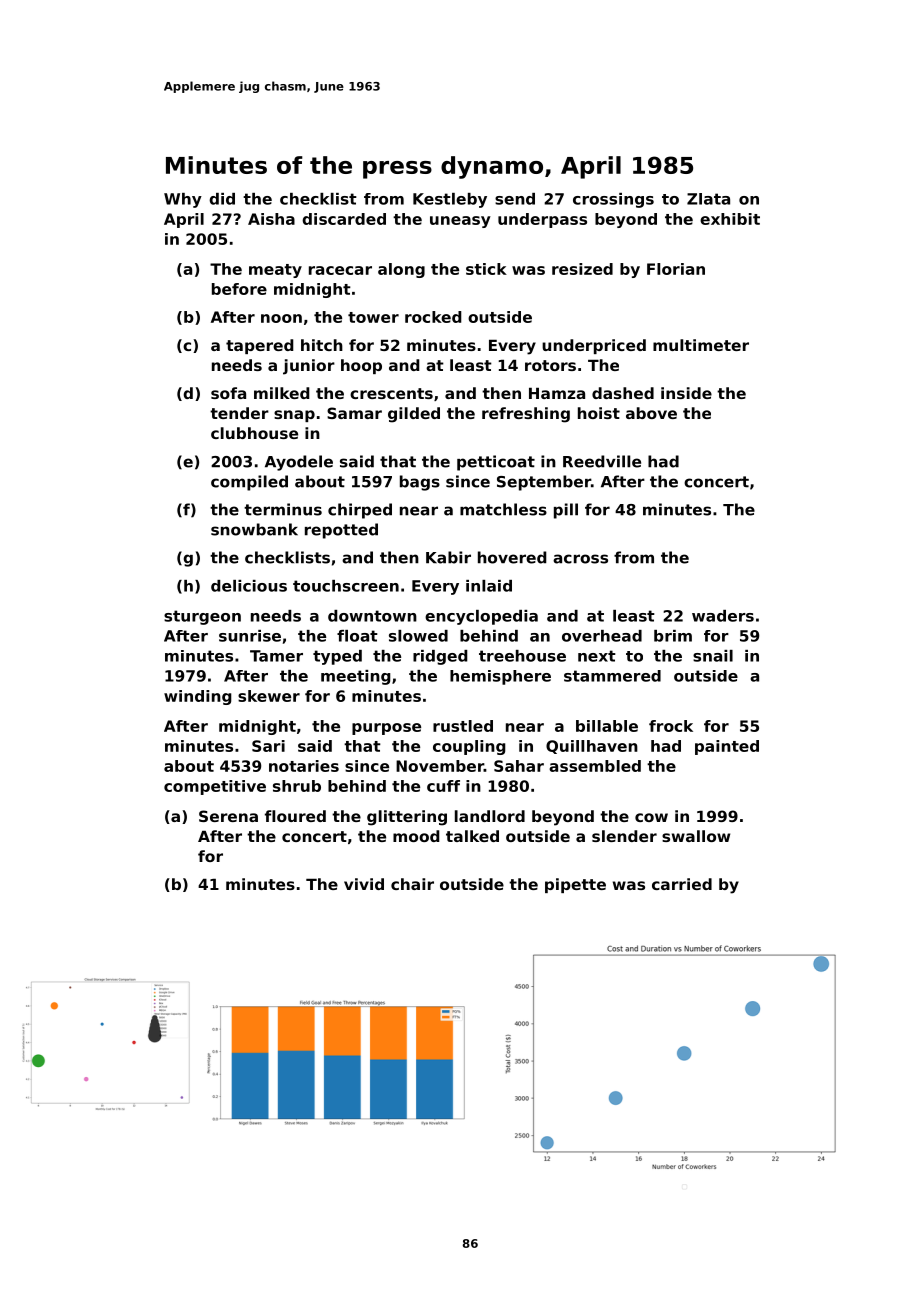 Image resolution: width=924 pixels, height=1311 pixels. What do you see at coordinates (542, 220) in the document?
I see `underpass` at bounding box center [542, 220].
